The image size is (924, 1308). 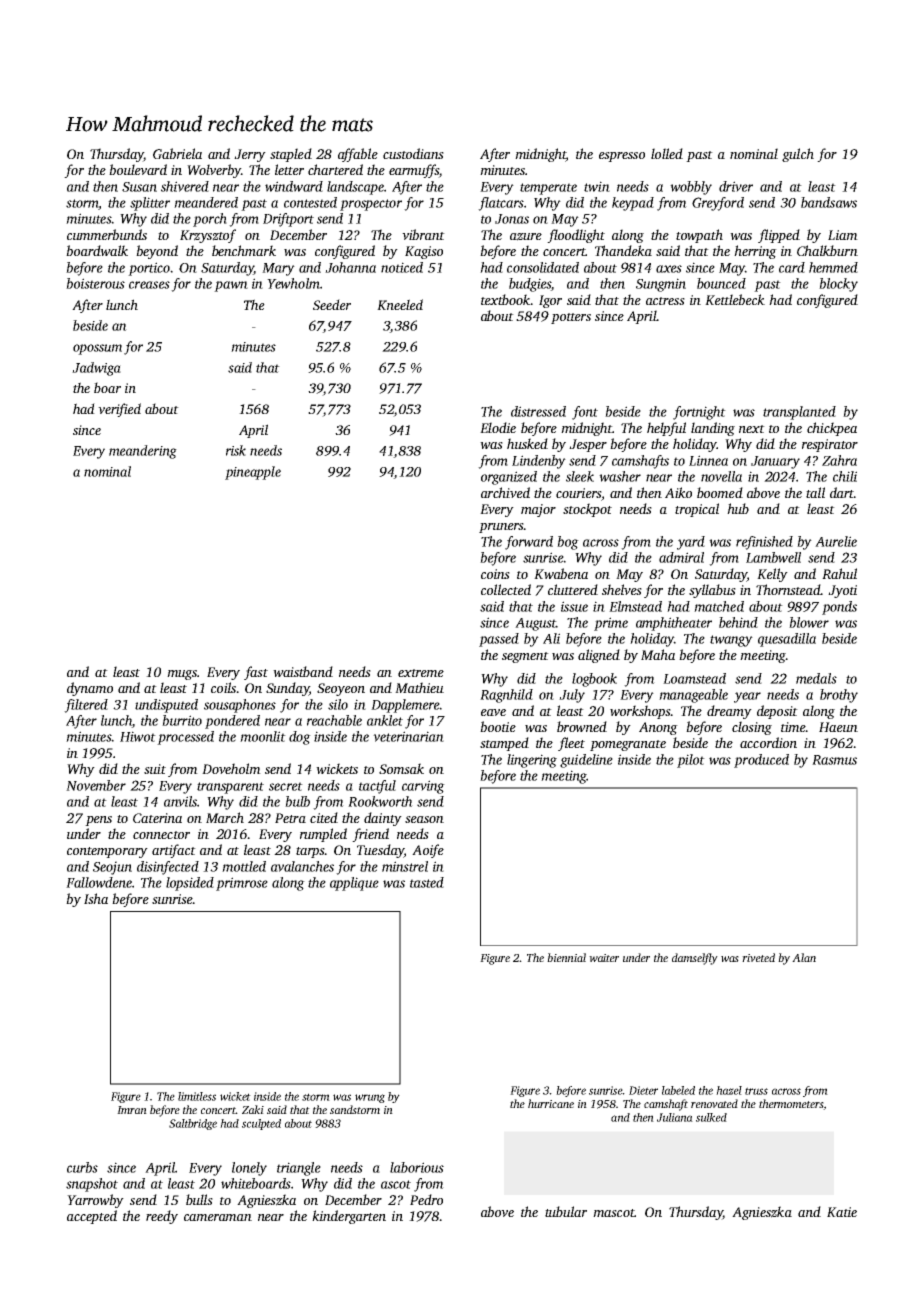 I want to click on pineapple, so click(x=253, y=473).
